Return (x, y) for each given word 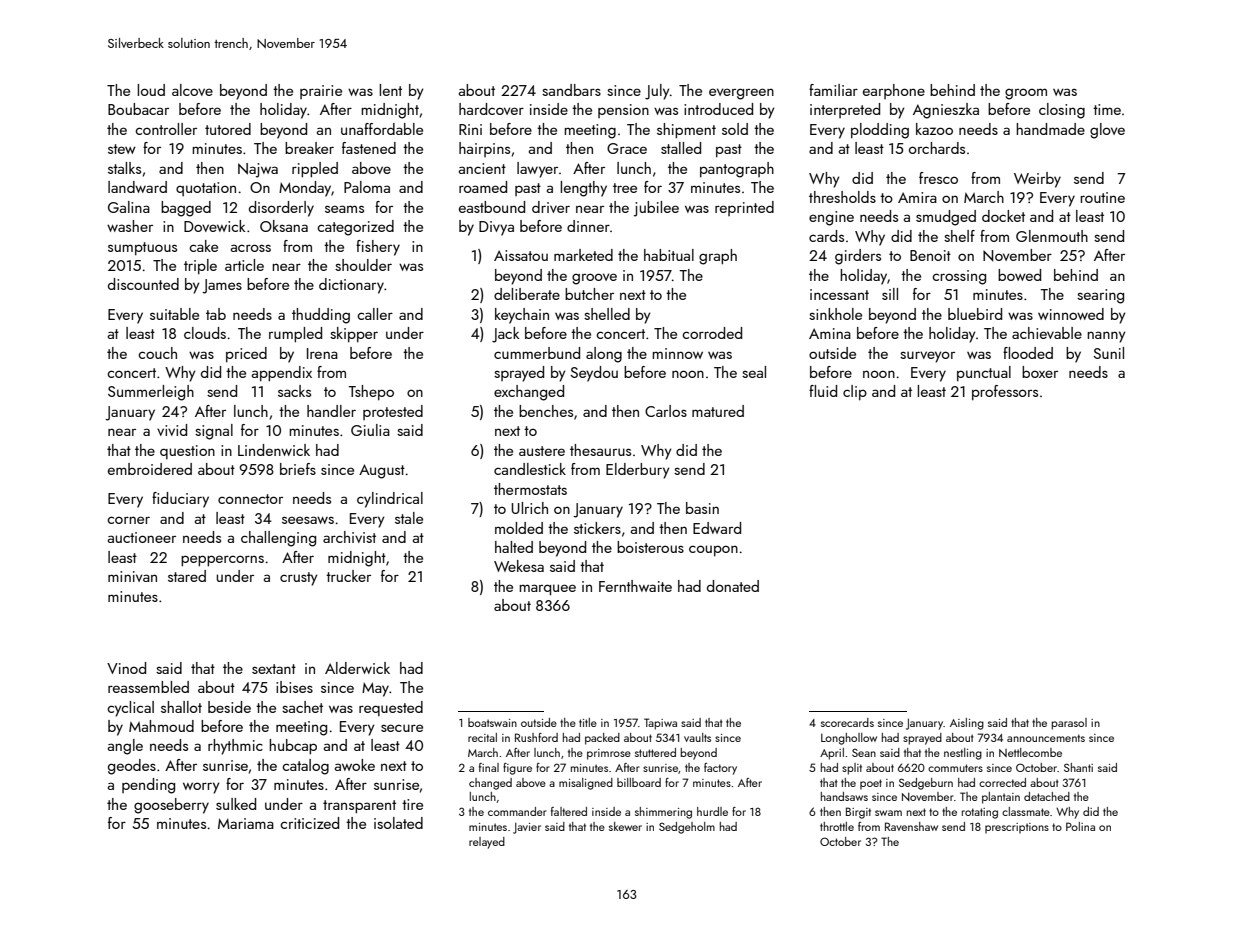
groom (1026, 94)
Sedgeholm (687, 828)
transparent (359, 806)
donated (733, 586)
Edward (717, 528)
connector (250, 499)
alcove (192, 90)
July (657, 92)
